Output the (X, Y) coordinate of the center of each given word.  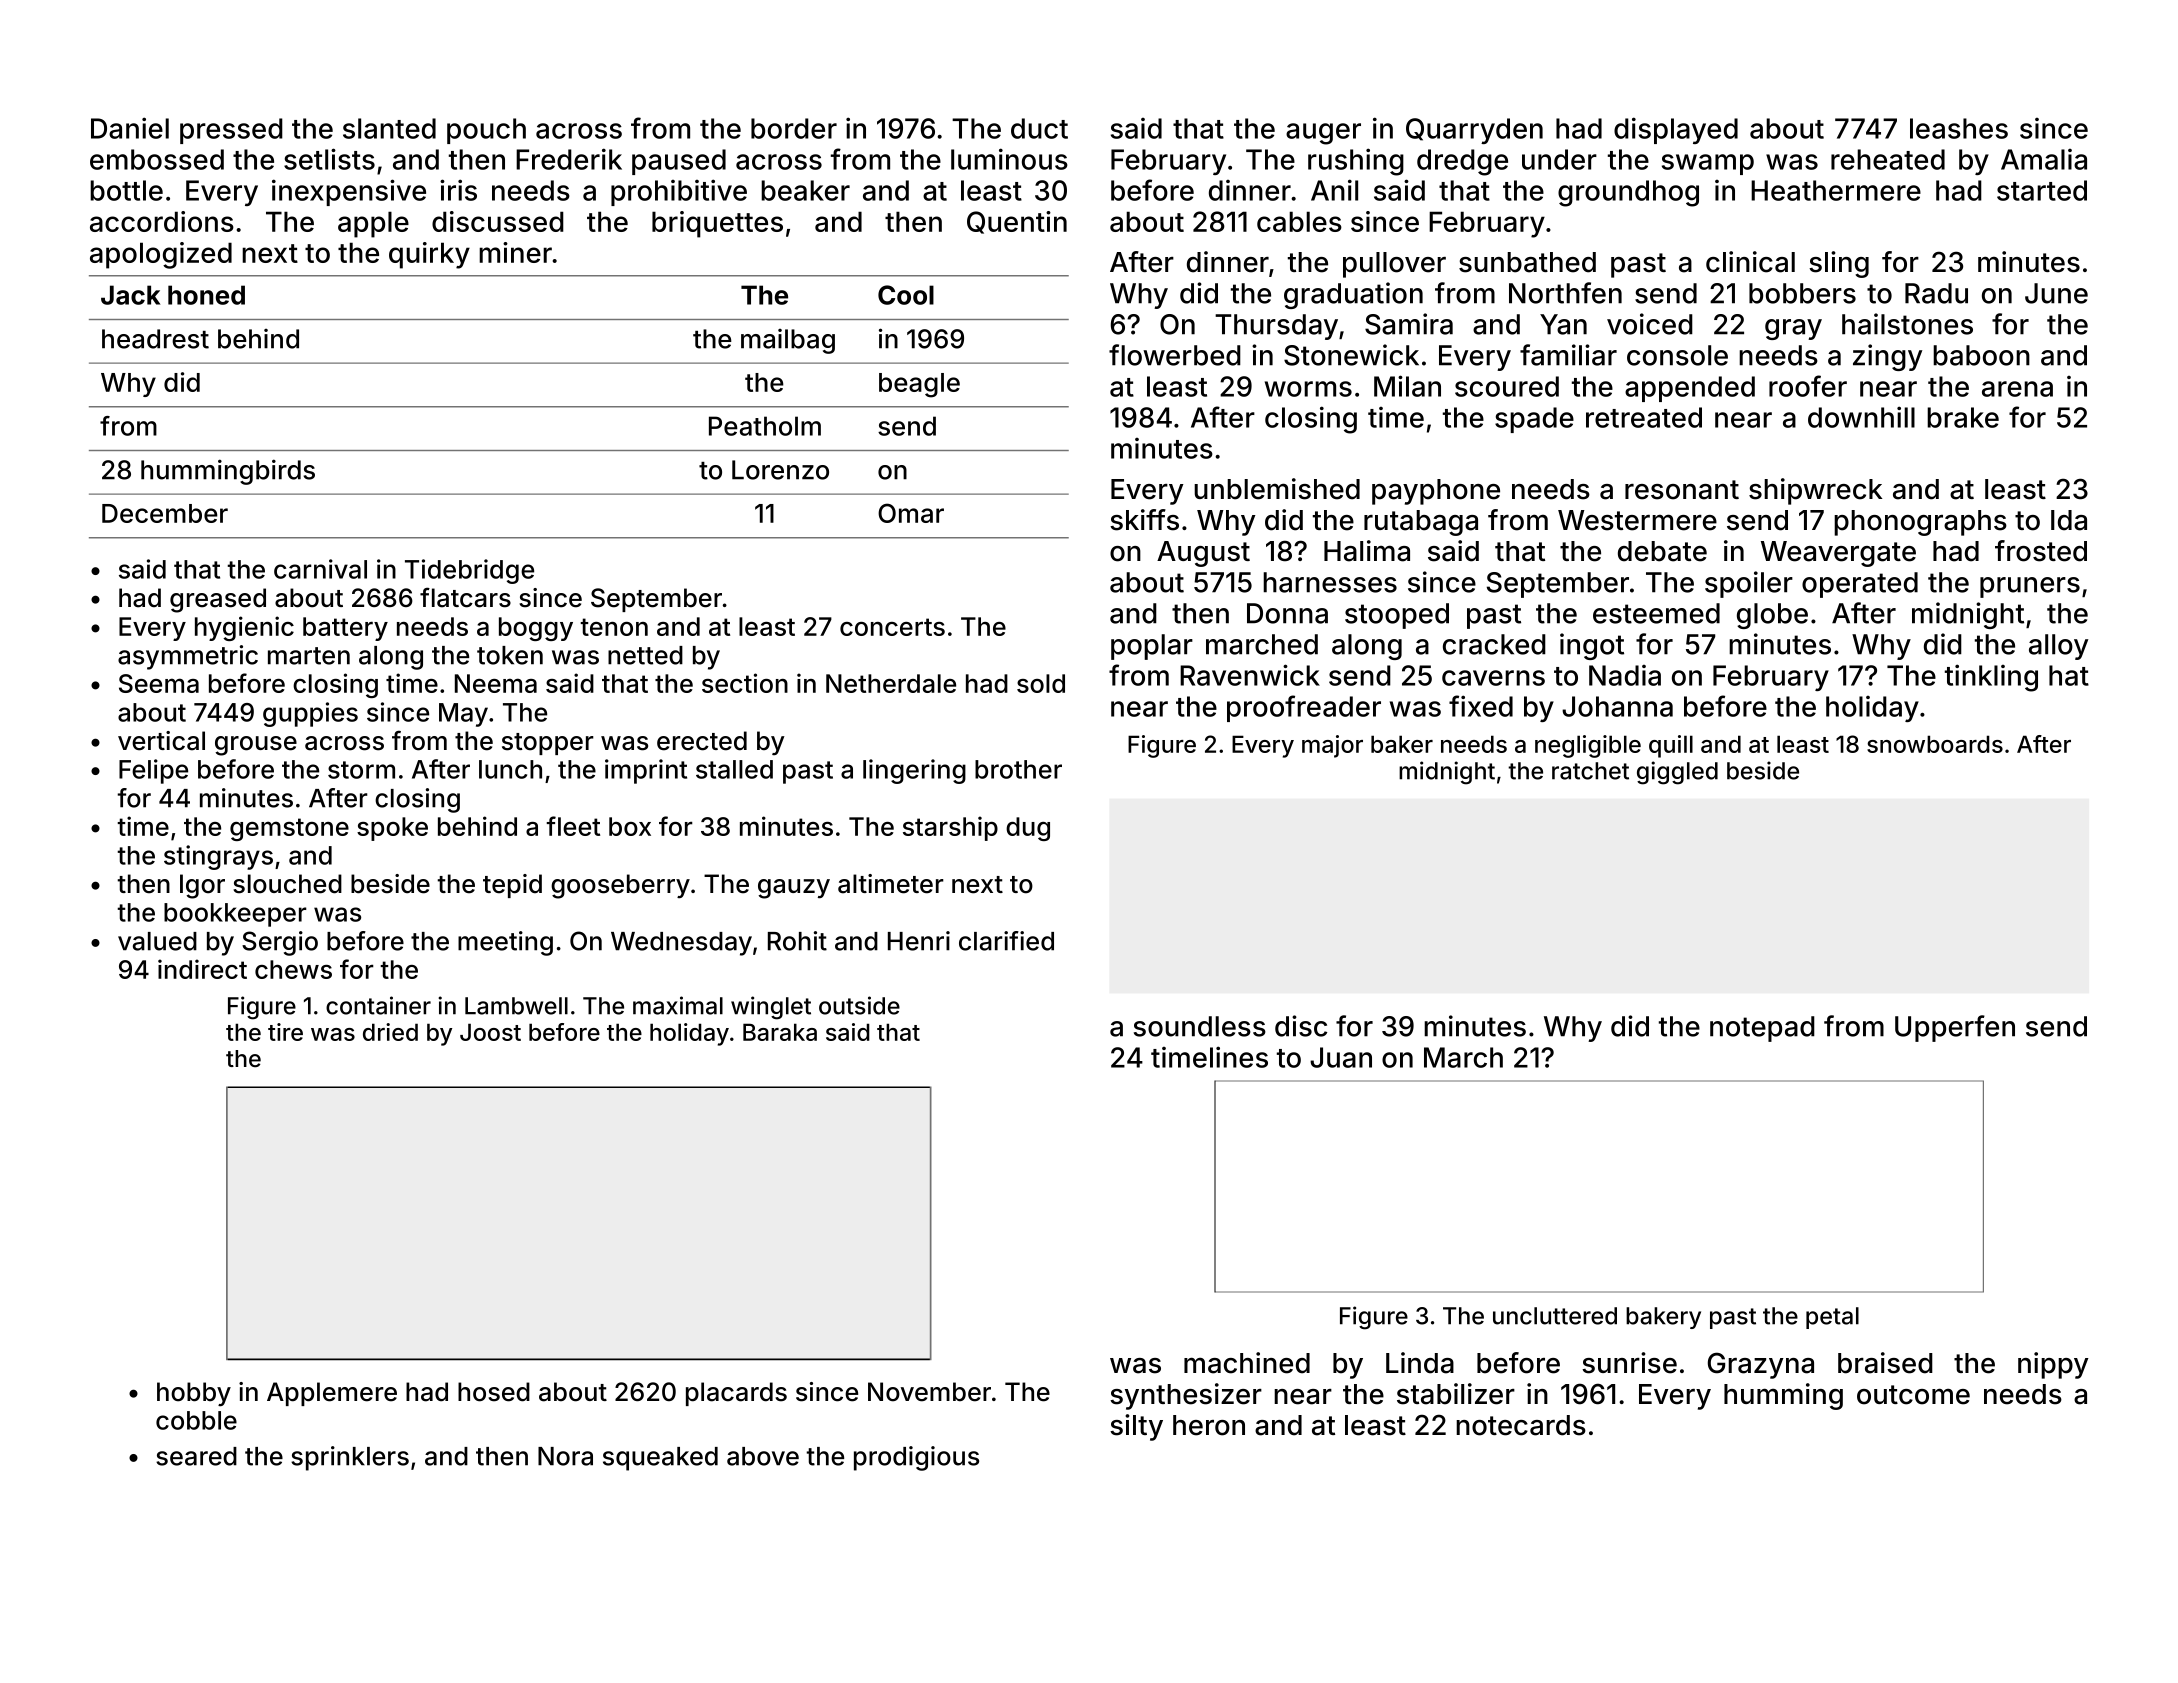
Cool (906, 295)
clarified (1006, 941)
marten (309, 656)
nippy (2053, 1365)
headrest (155, 339)
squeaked (660, 1459)
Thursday (1276, 327)
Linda (1420, 1363)
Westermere (1637, 520)
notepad (1762, 1029)
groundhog (1628, 193)
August (1203, 554)
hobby (194, 1394)
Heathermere (1836, 190)
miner (515, 252)
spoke (392, 829)
